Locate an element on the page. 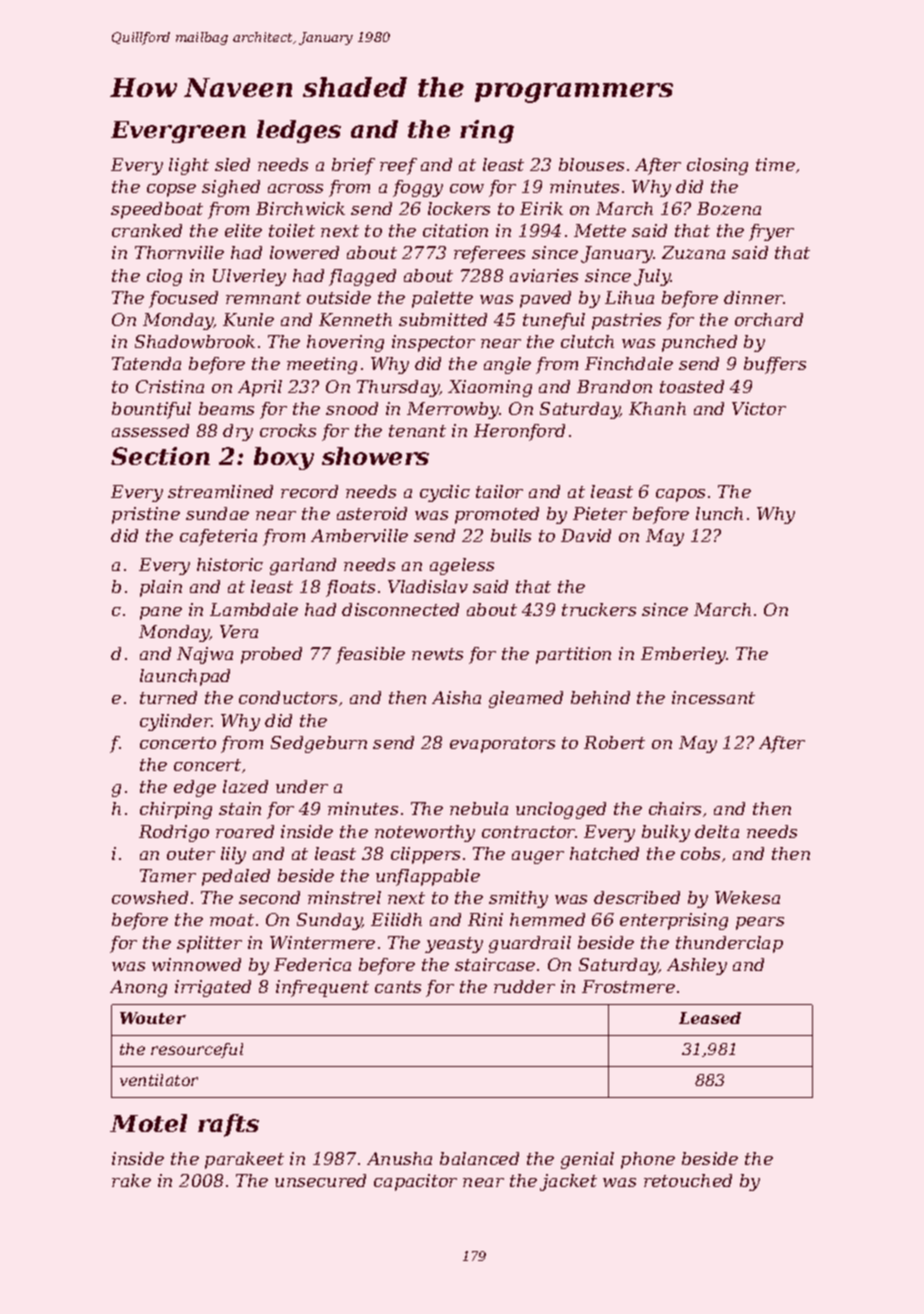 This image has width=924, height=1314. truckers is located at coordinates (599, 609).
